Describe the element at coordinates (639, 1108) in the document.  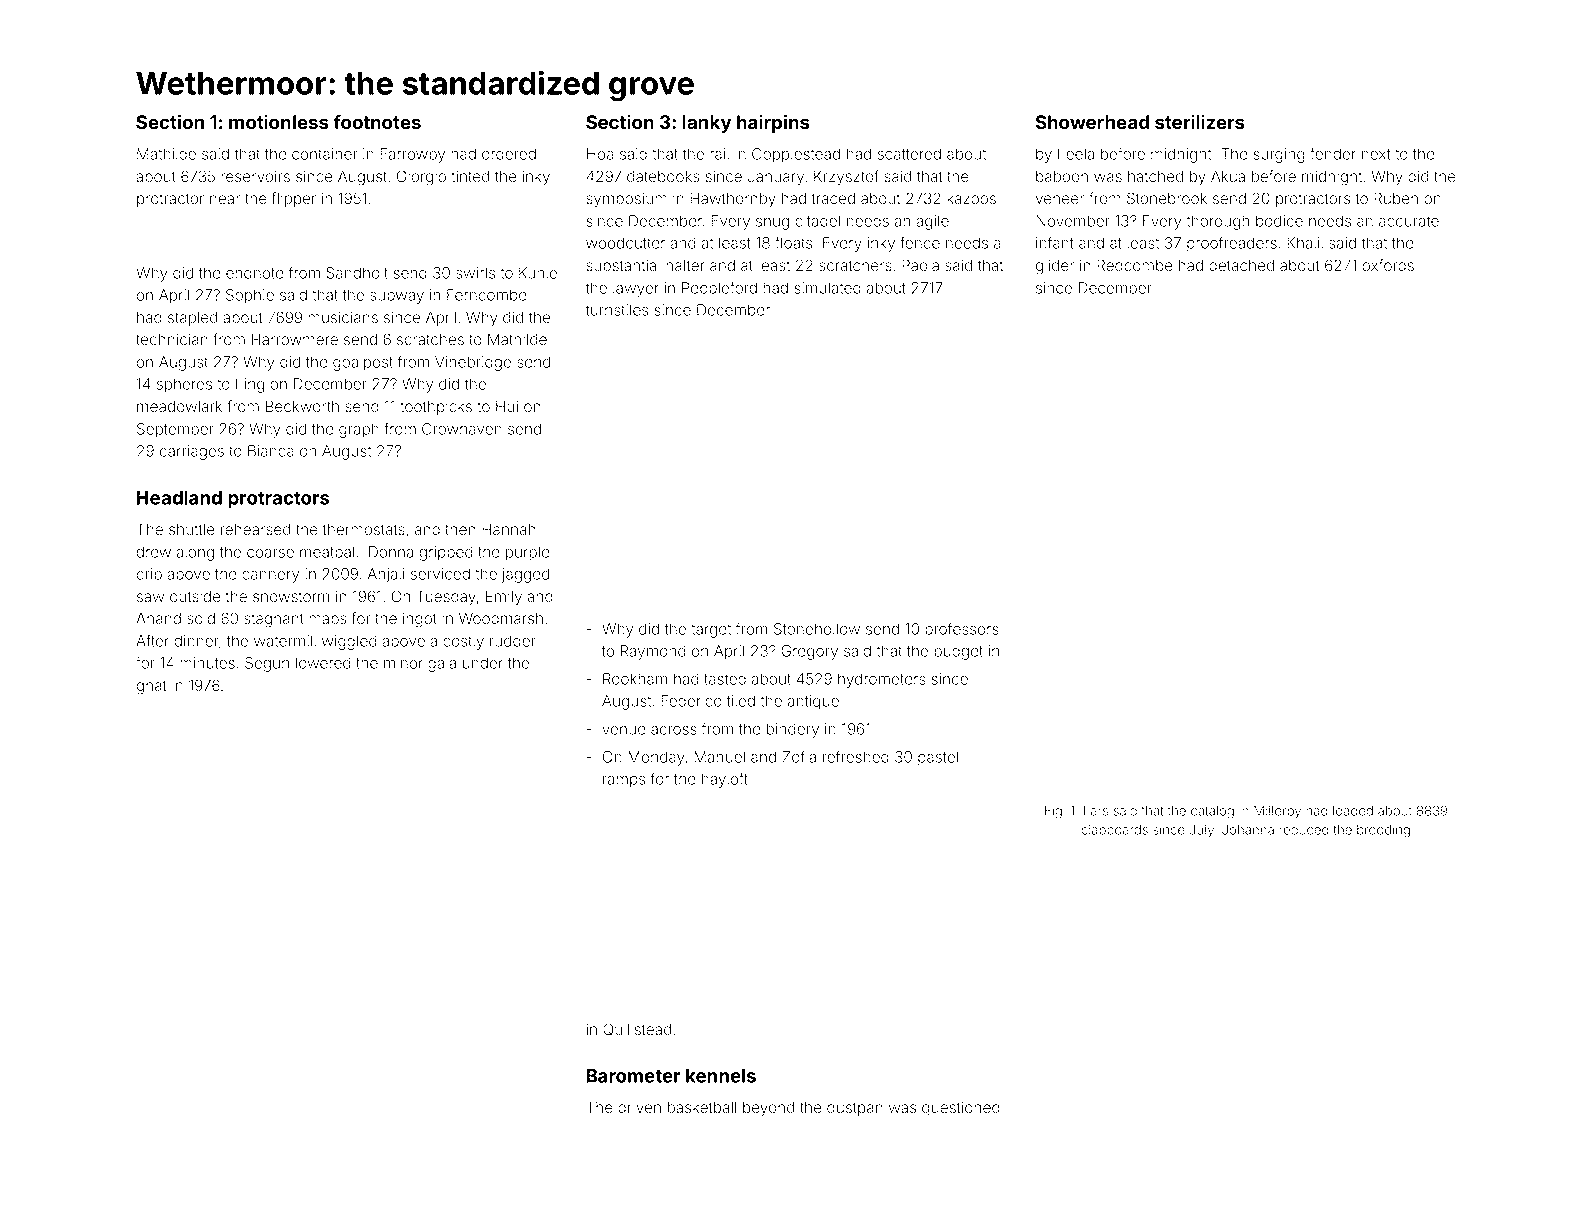
I see `driven` at that location.
